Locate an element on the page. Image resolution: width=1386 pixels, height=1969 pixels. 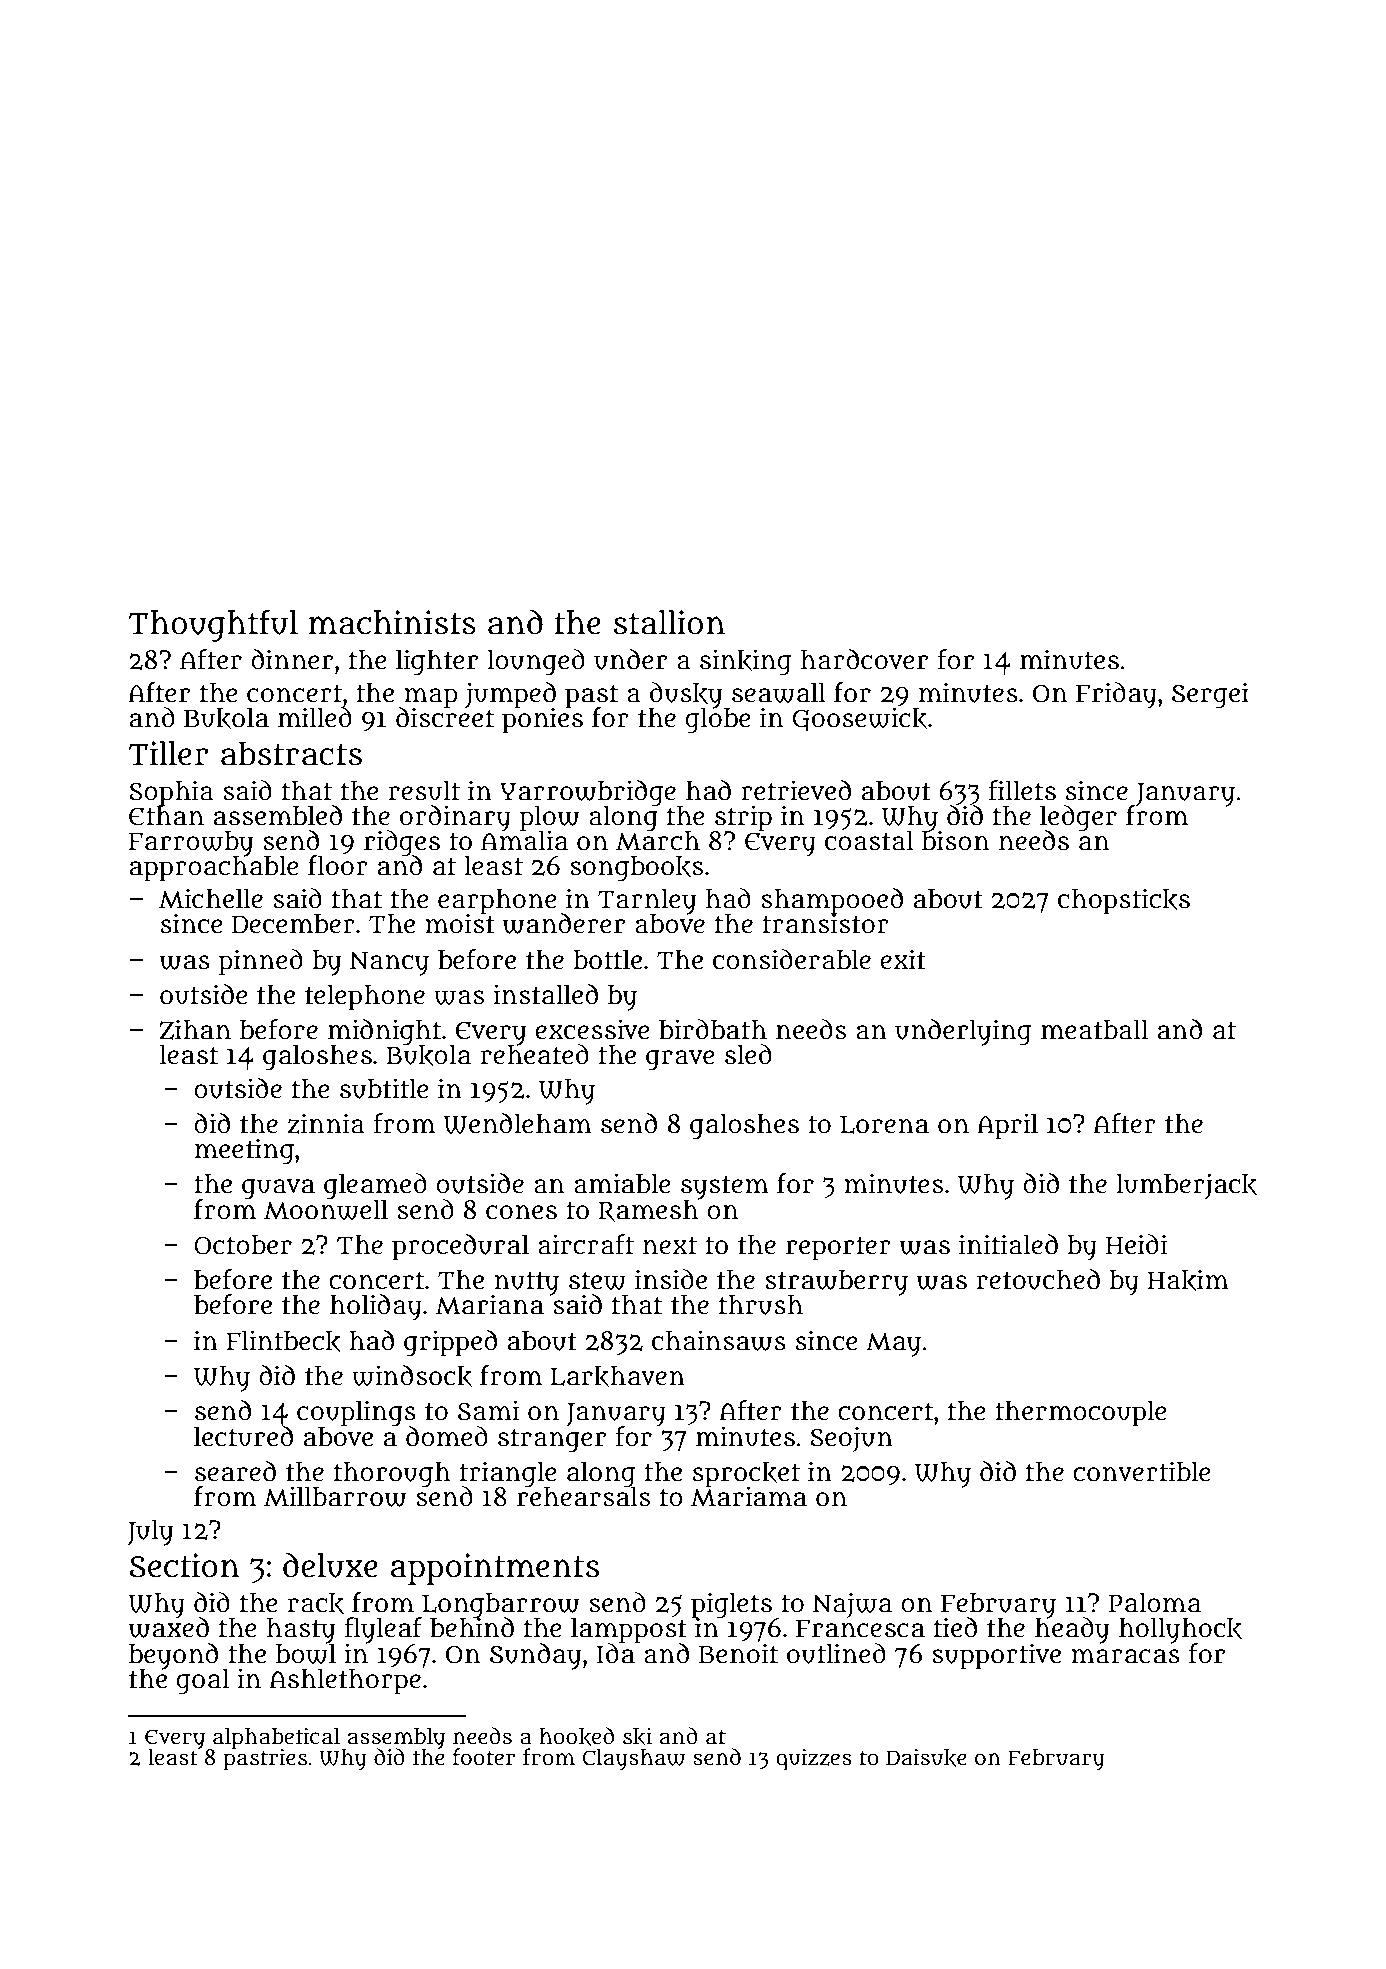
May is located at coordinates (893, 1345).
